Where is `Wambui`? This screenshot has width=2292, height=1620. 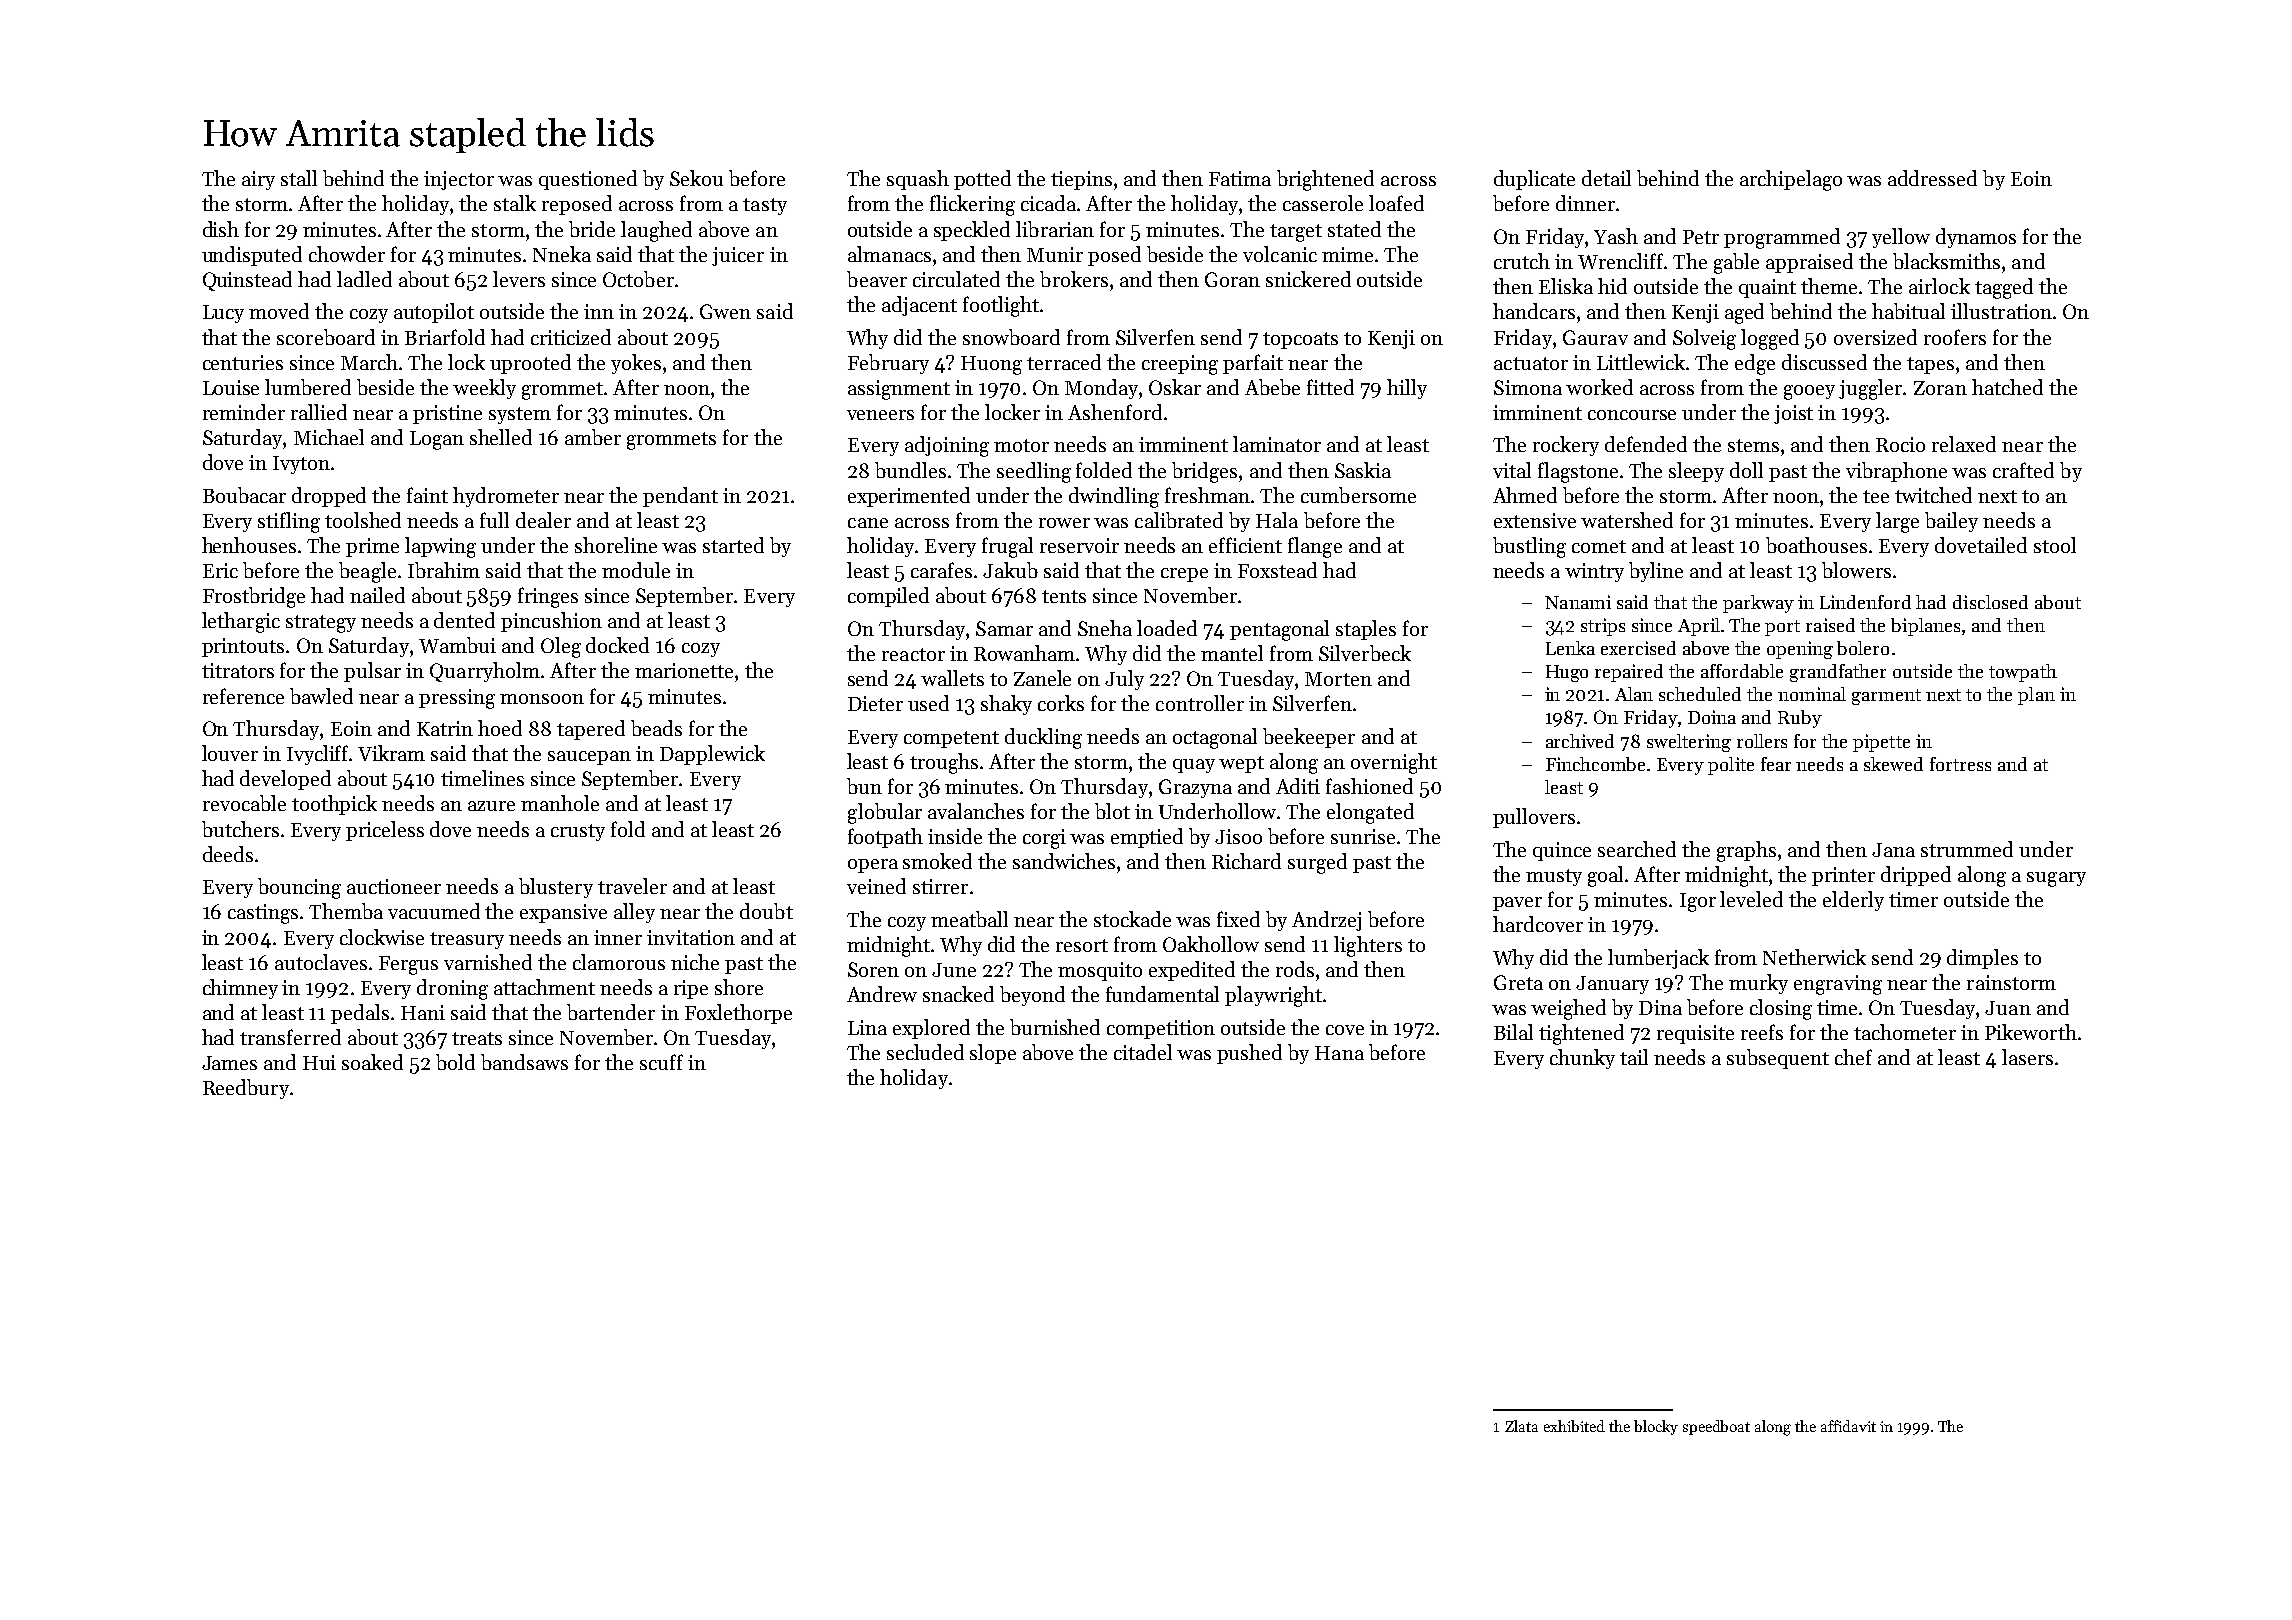
Wambui is located at coordinates (457, 645).
